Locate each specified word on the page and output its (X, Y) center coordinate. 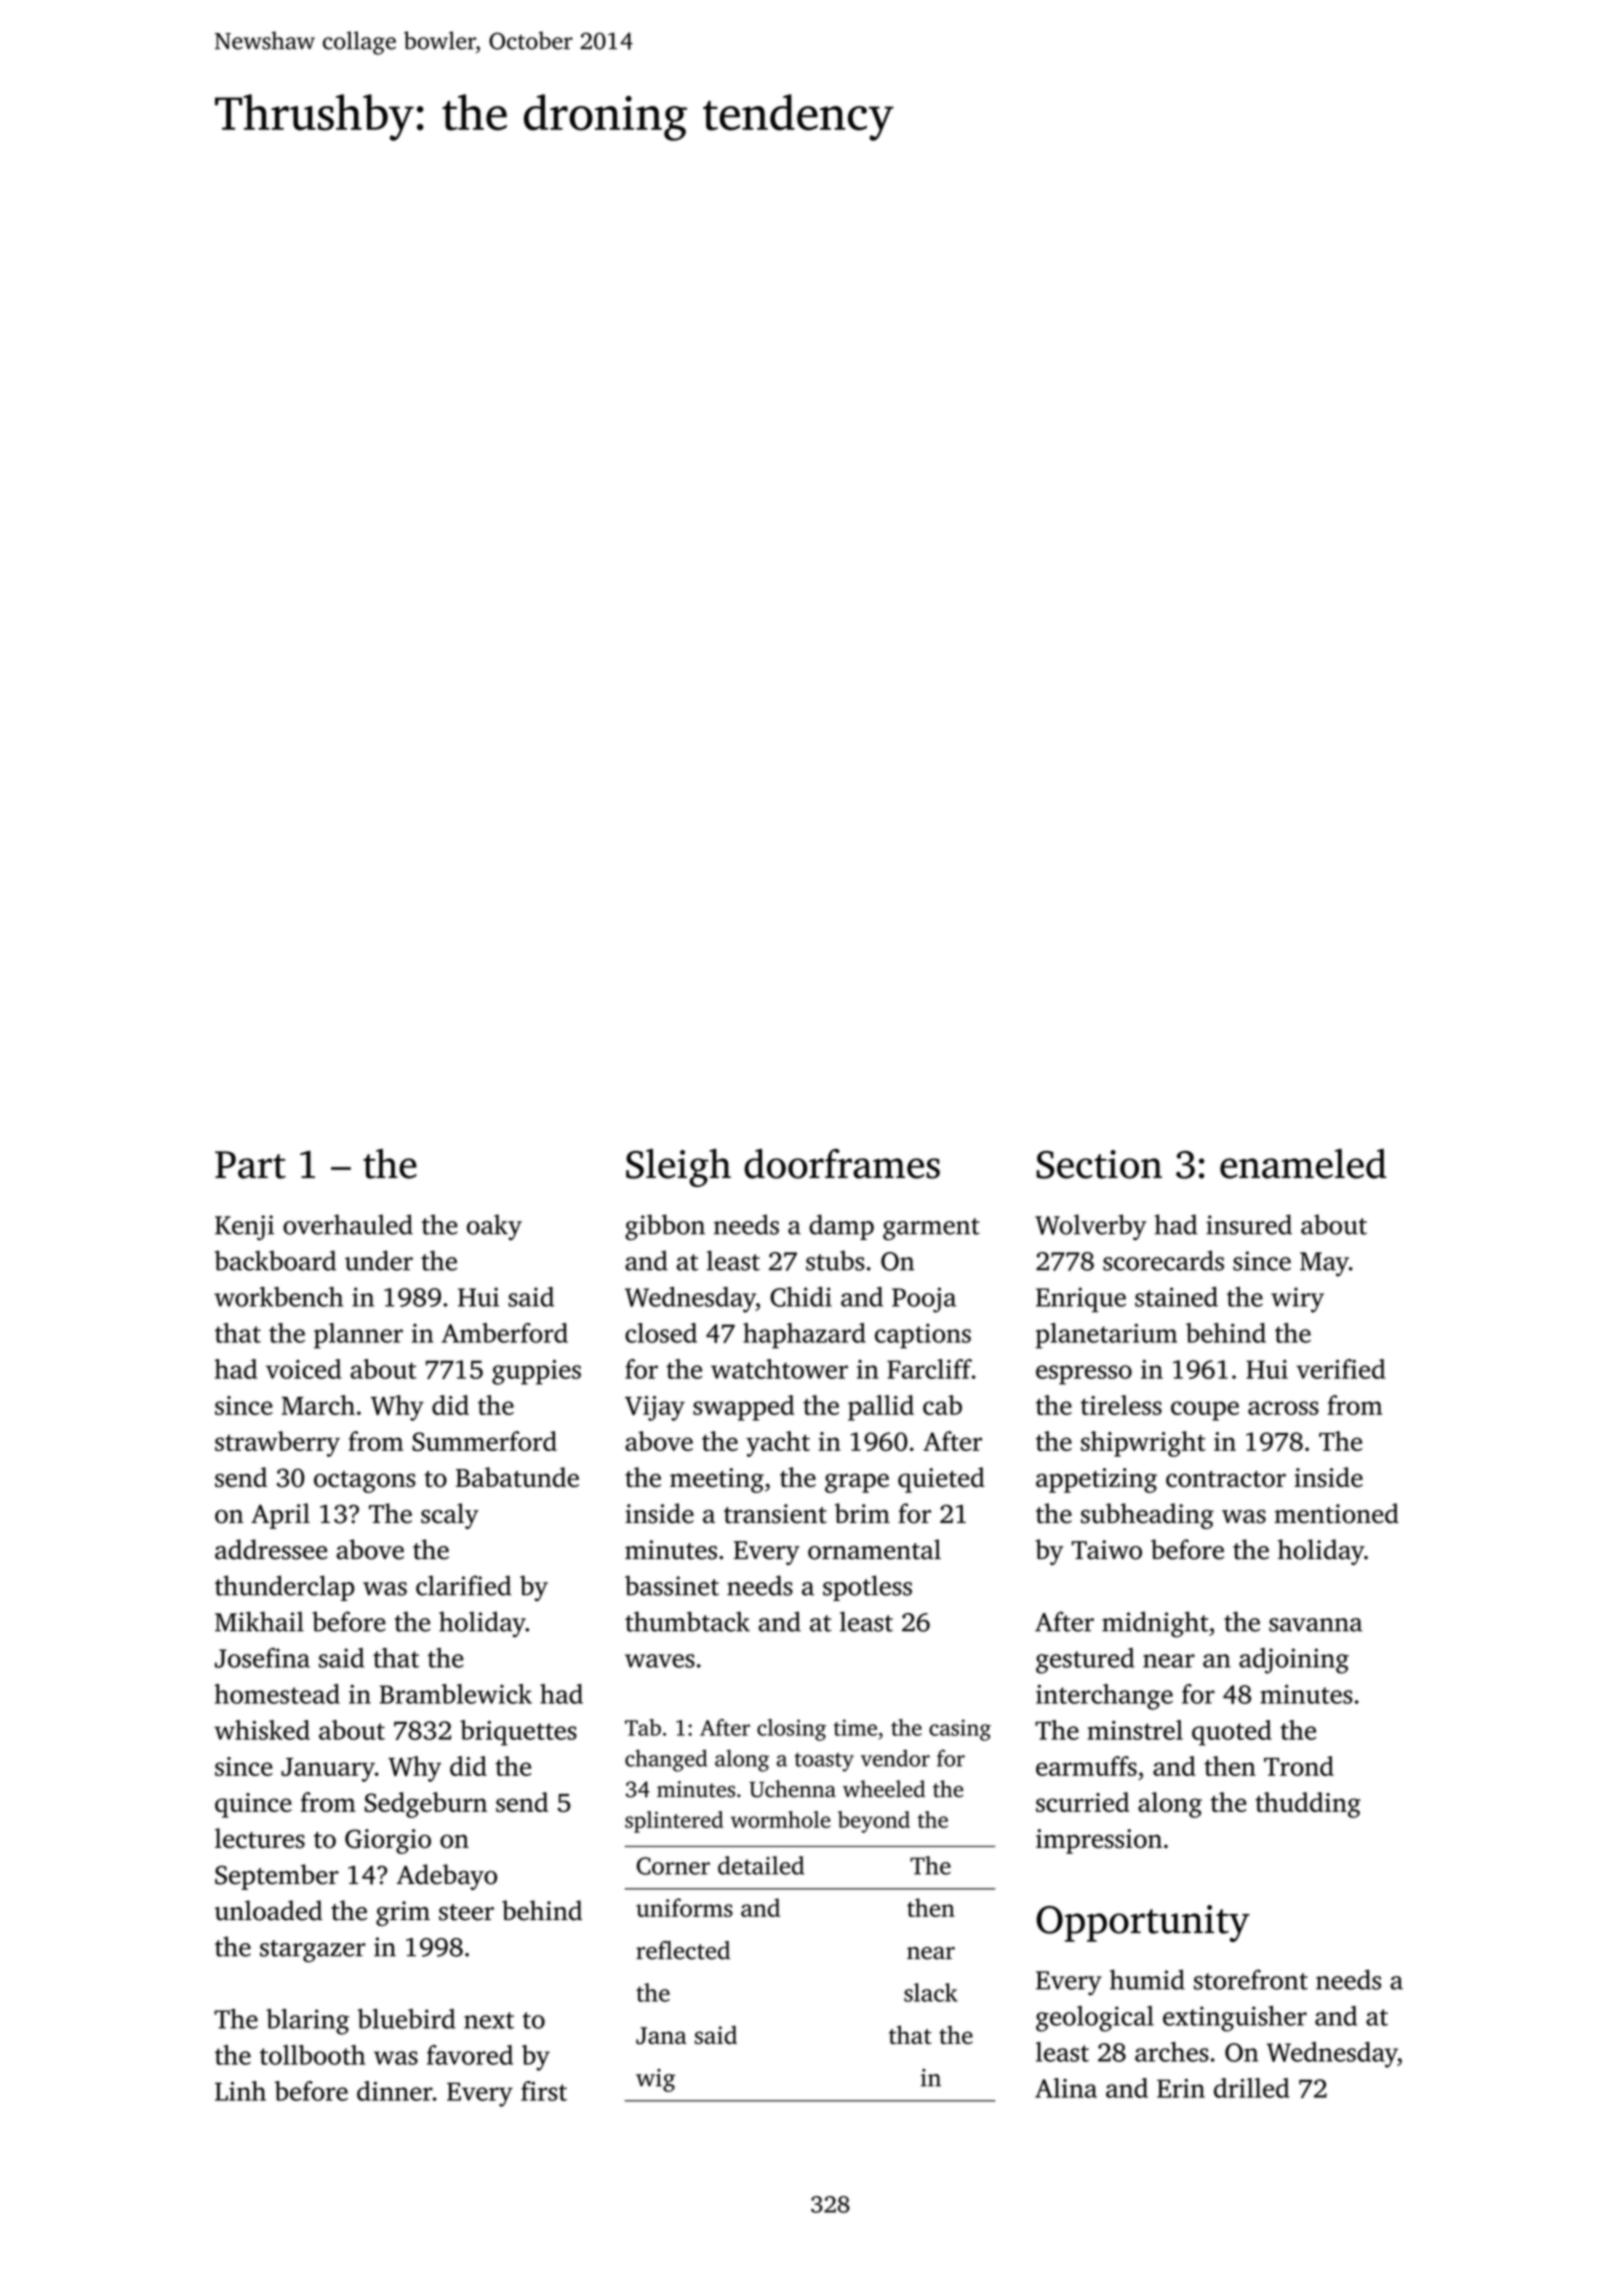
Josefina (262, 1658)
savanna (1315, 1625)
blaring (307, 2022)
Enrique (1081, 1299)
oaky (494, 1227)
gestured (1085, 1661)
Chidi (801, 1297)
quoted (1232, 1733)
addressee (271, 1549)
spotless (867, 1588)
